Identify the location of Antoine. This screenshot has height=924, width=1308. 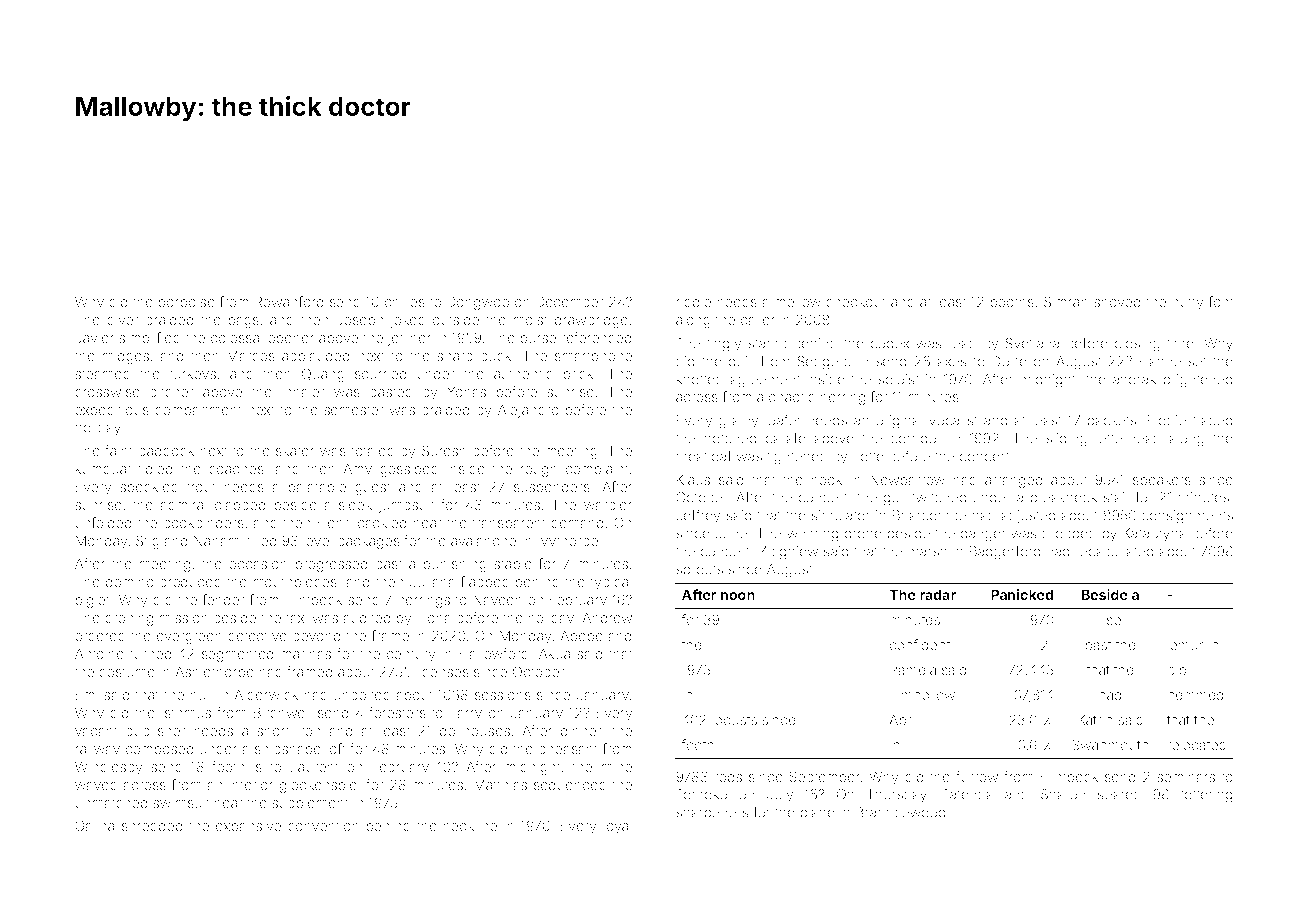
(99, 653).
